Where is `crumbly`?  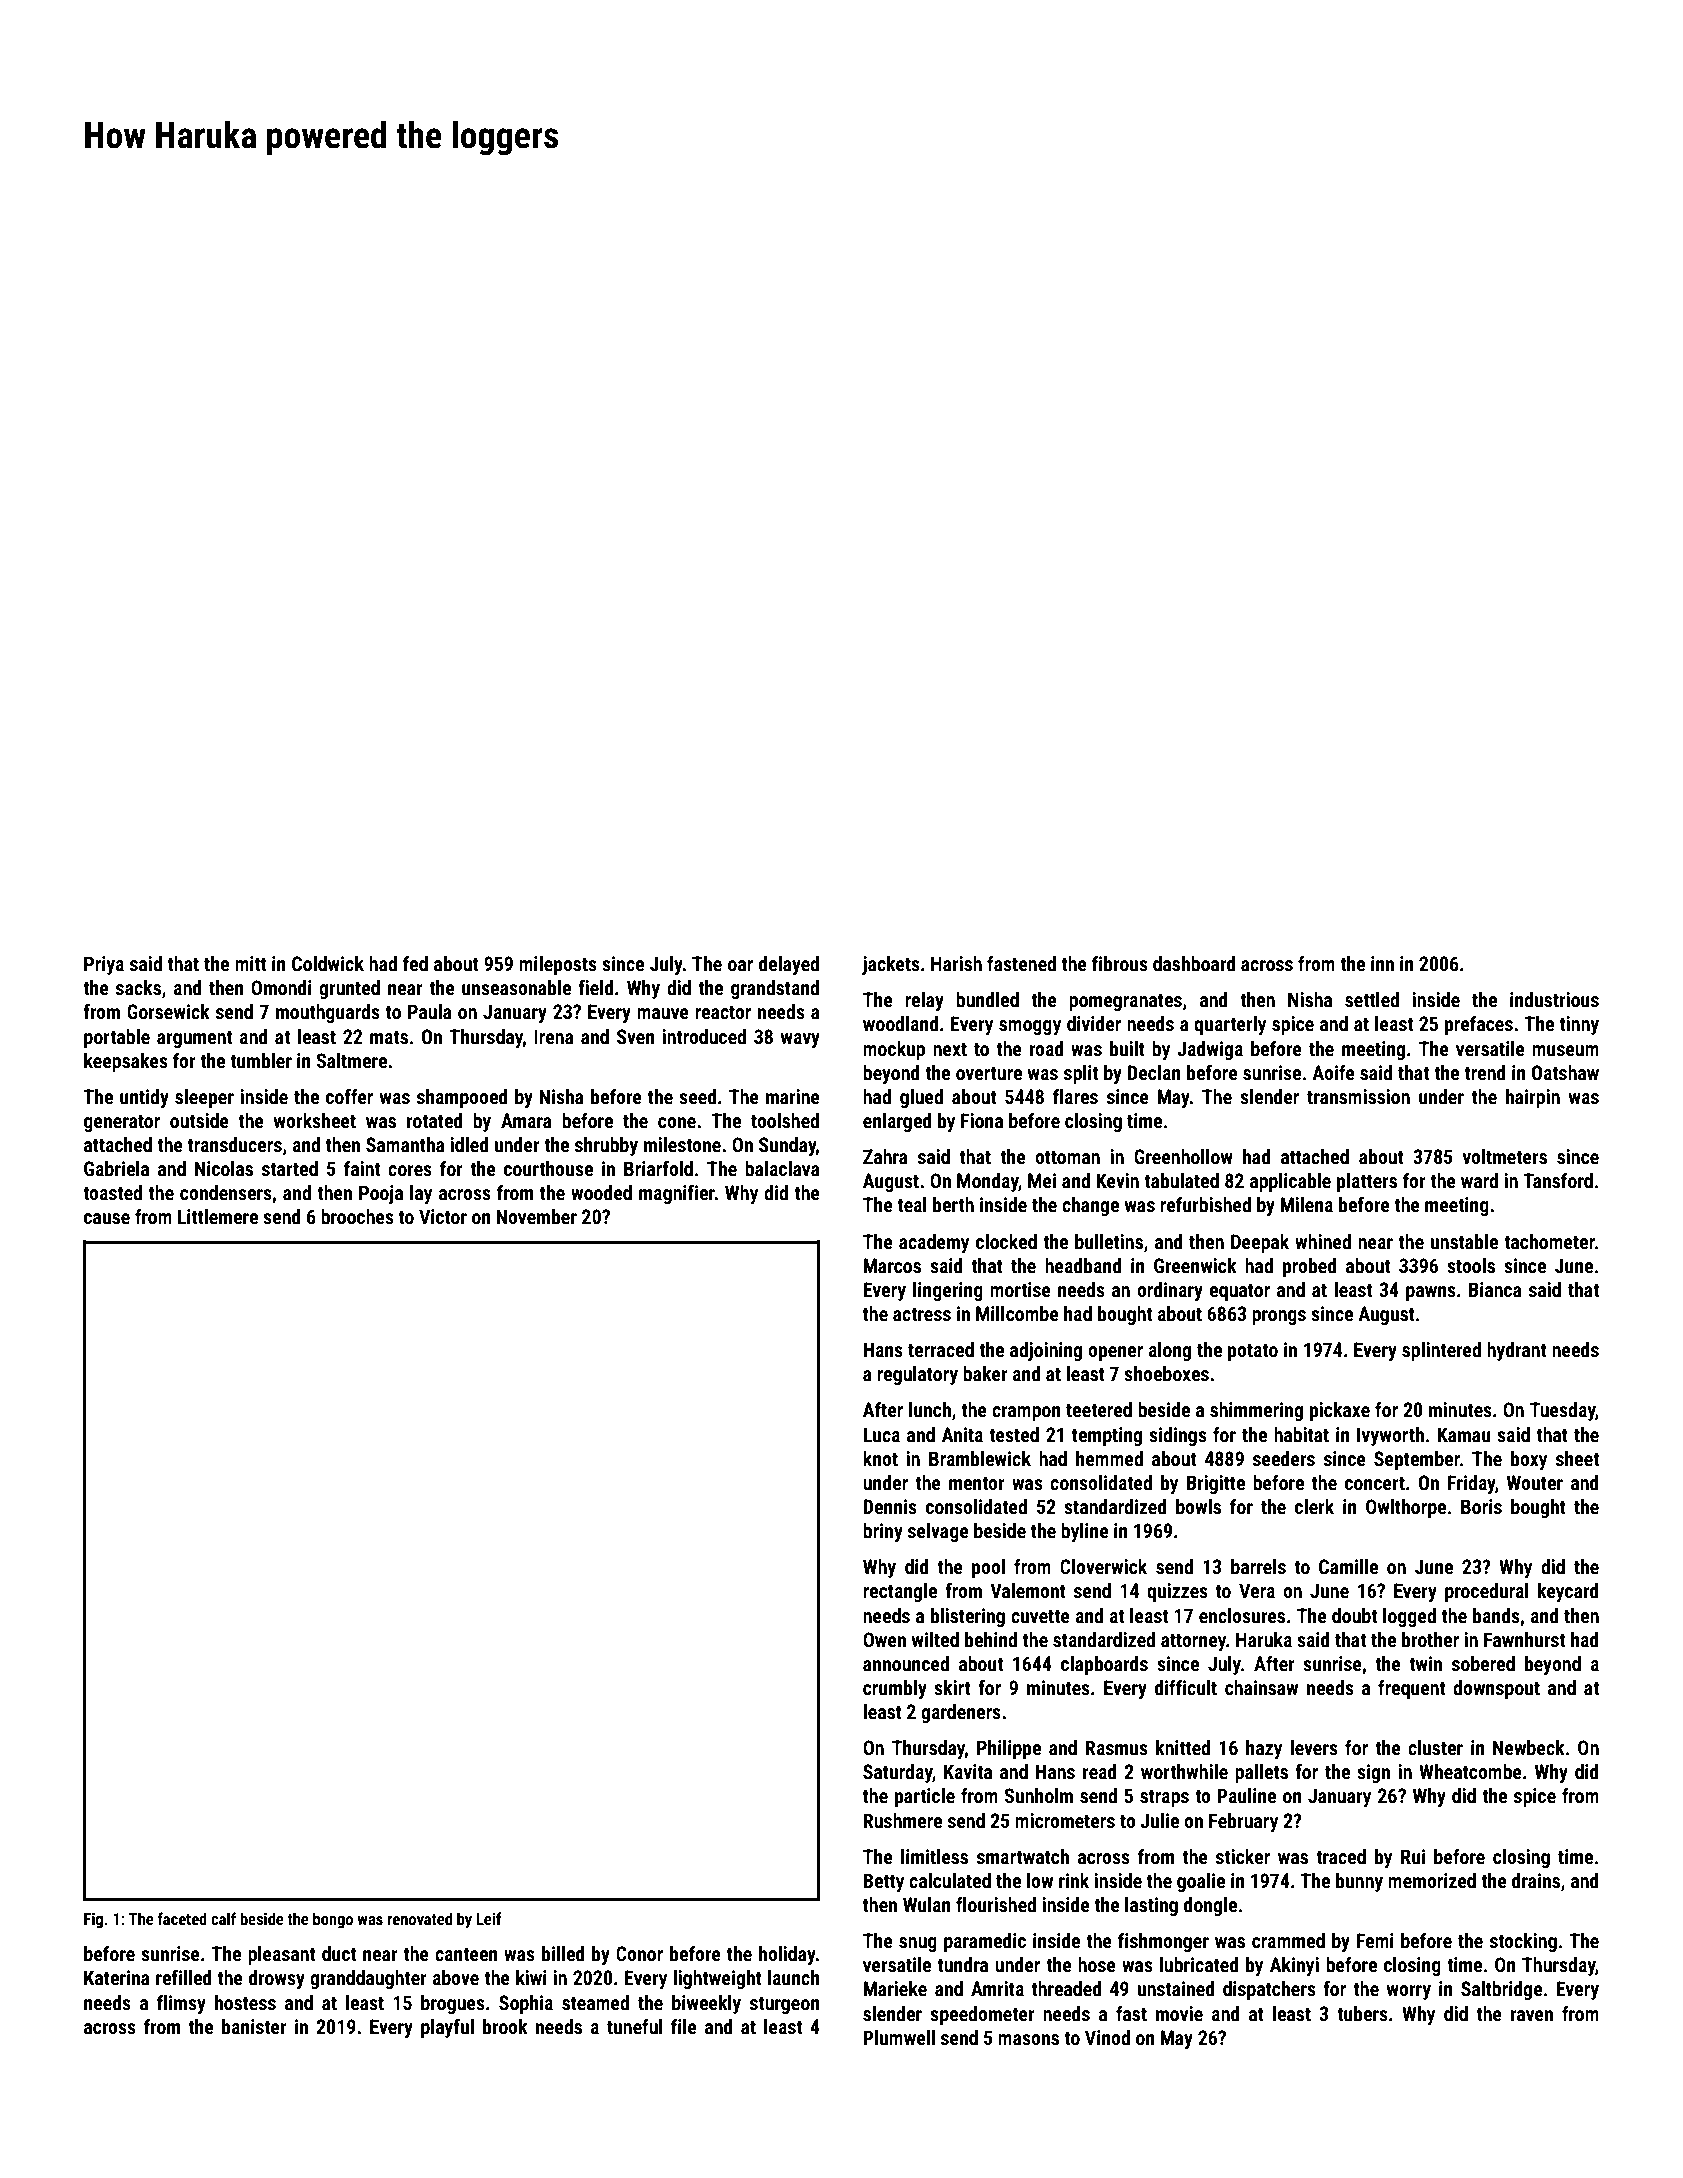 crumbly is located at coordinates (895, 1689).
